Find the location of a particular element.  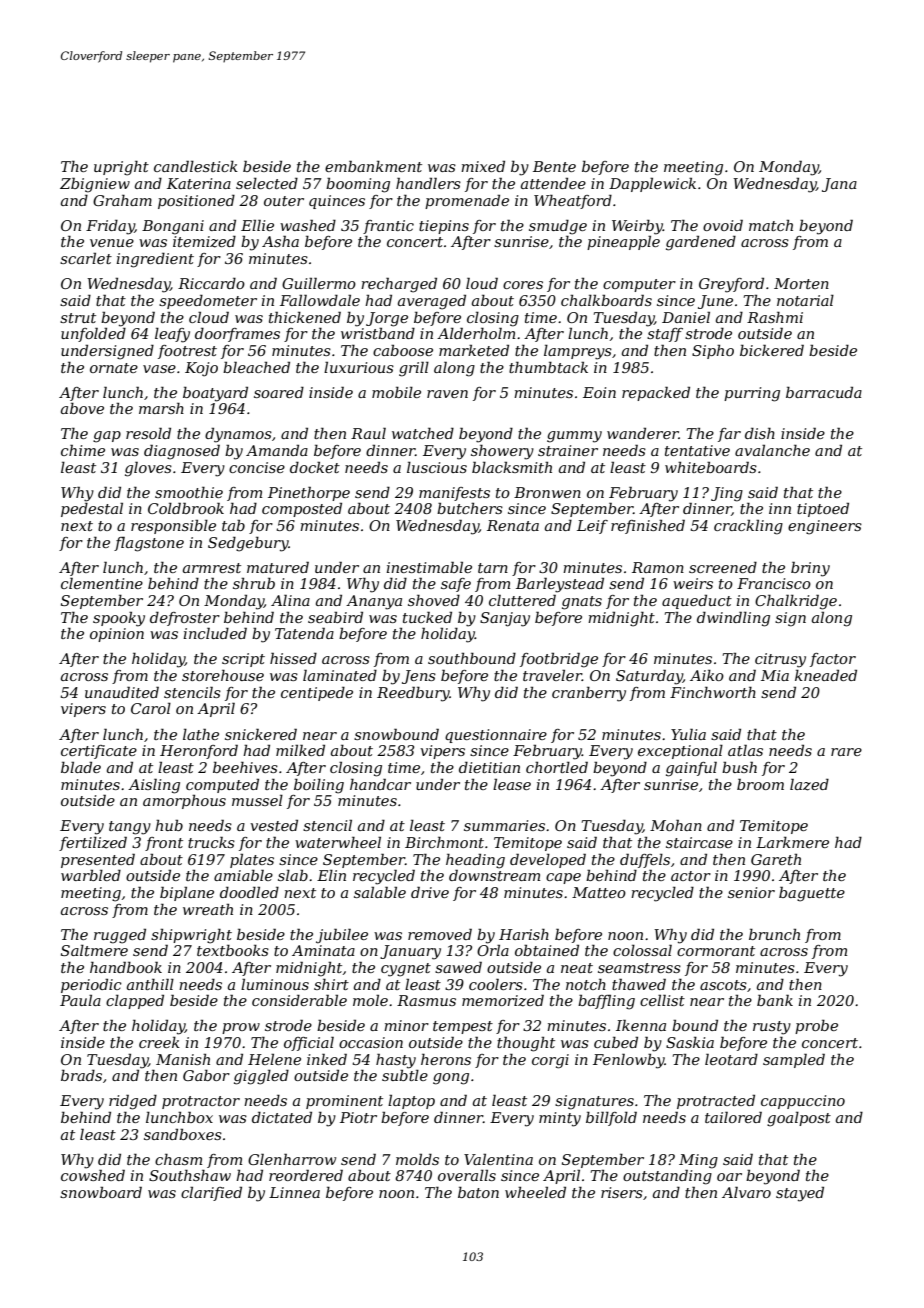

handcar is located at coordinates (380, 784).
